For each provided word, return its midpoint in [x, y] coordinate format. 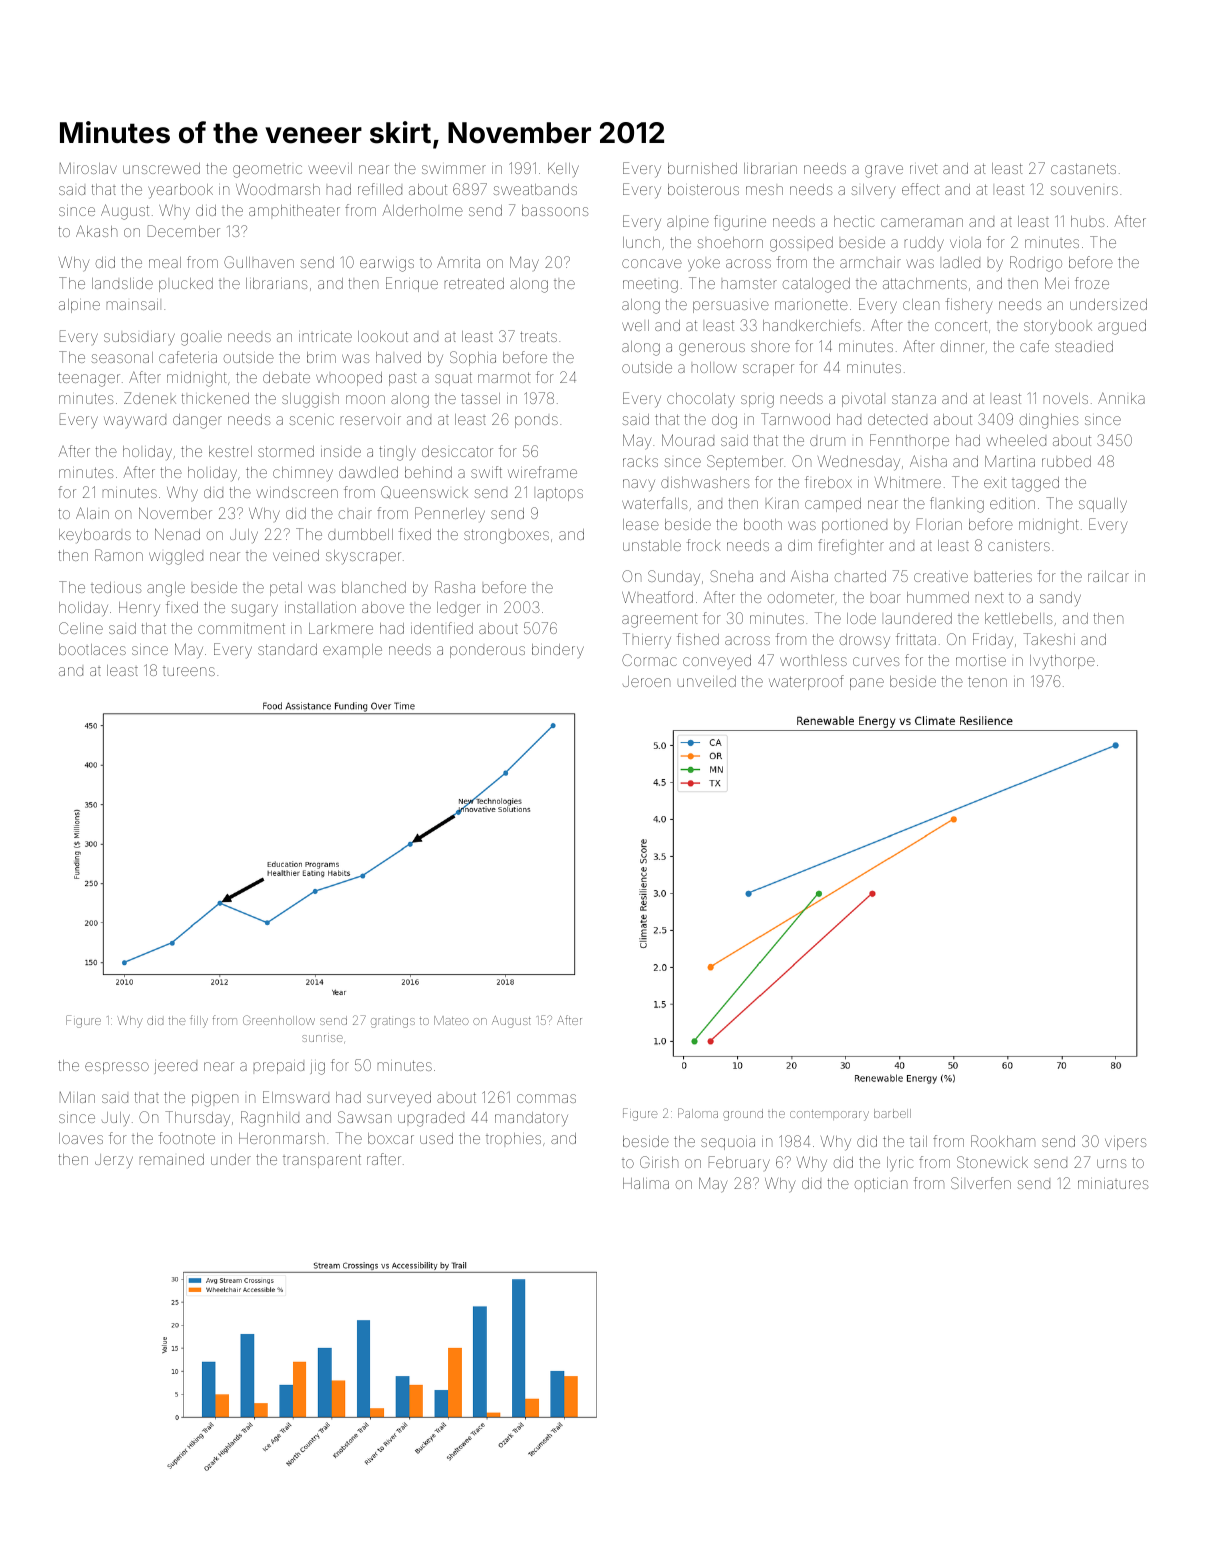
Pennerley [450, 514]
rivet [924, 168]
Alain [92, 513]
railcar [1108, 576]
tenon [987, 681]
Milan [77, 1097]
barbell [892, 1113]
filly [199, 1021]
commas [546, 1098]
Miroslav [88, 168]
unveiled [707, 681]
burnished [702, 168]
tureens [189, 671]
